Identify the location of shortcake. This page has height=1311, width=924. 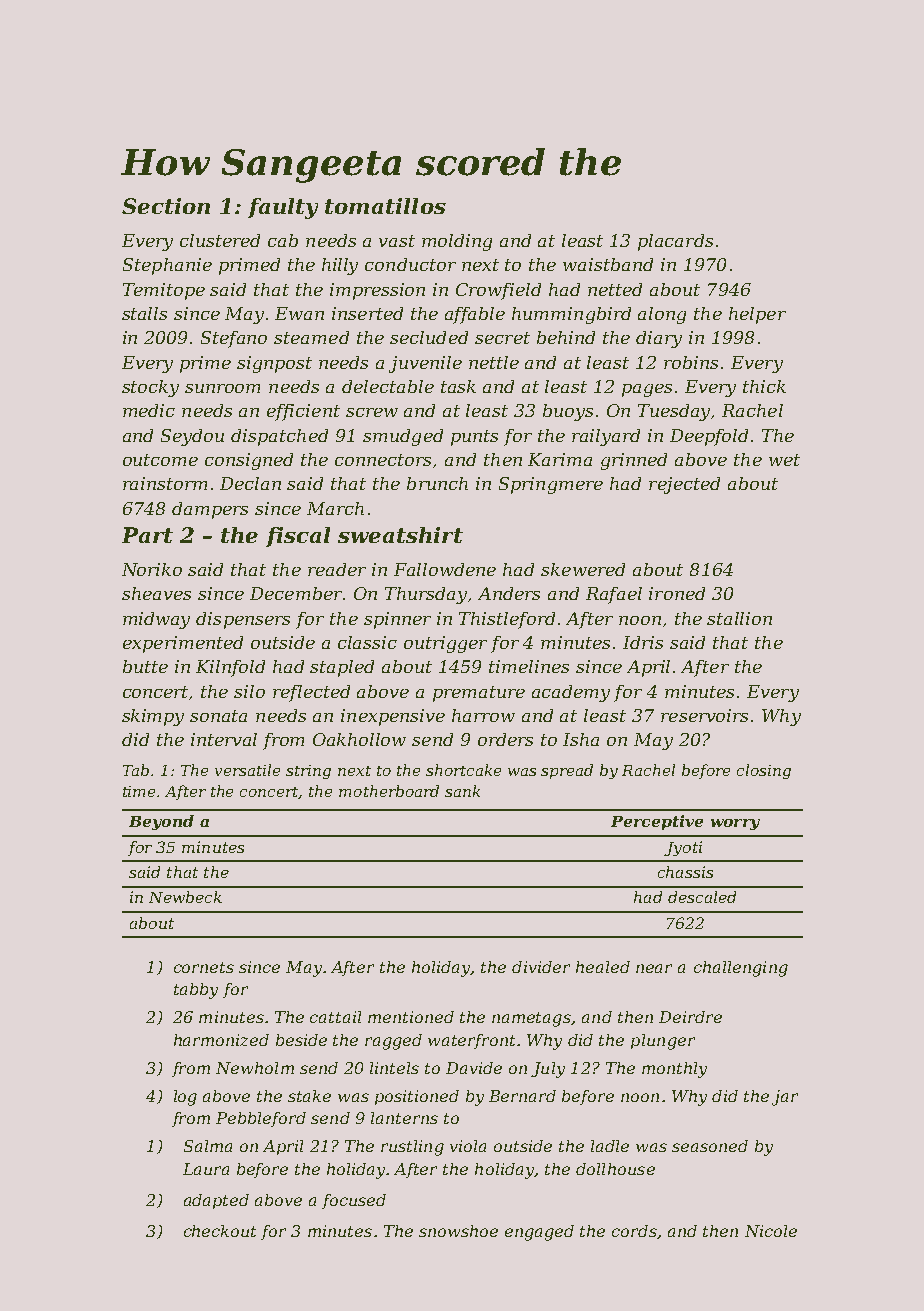
(463, 770).
